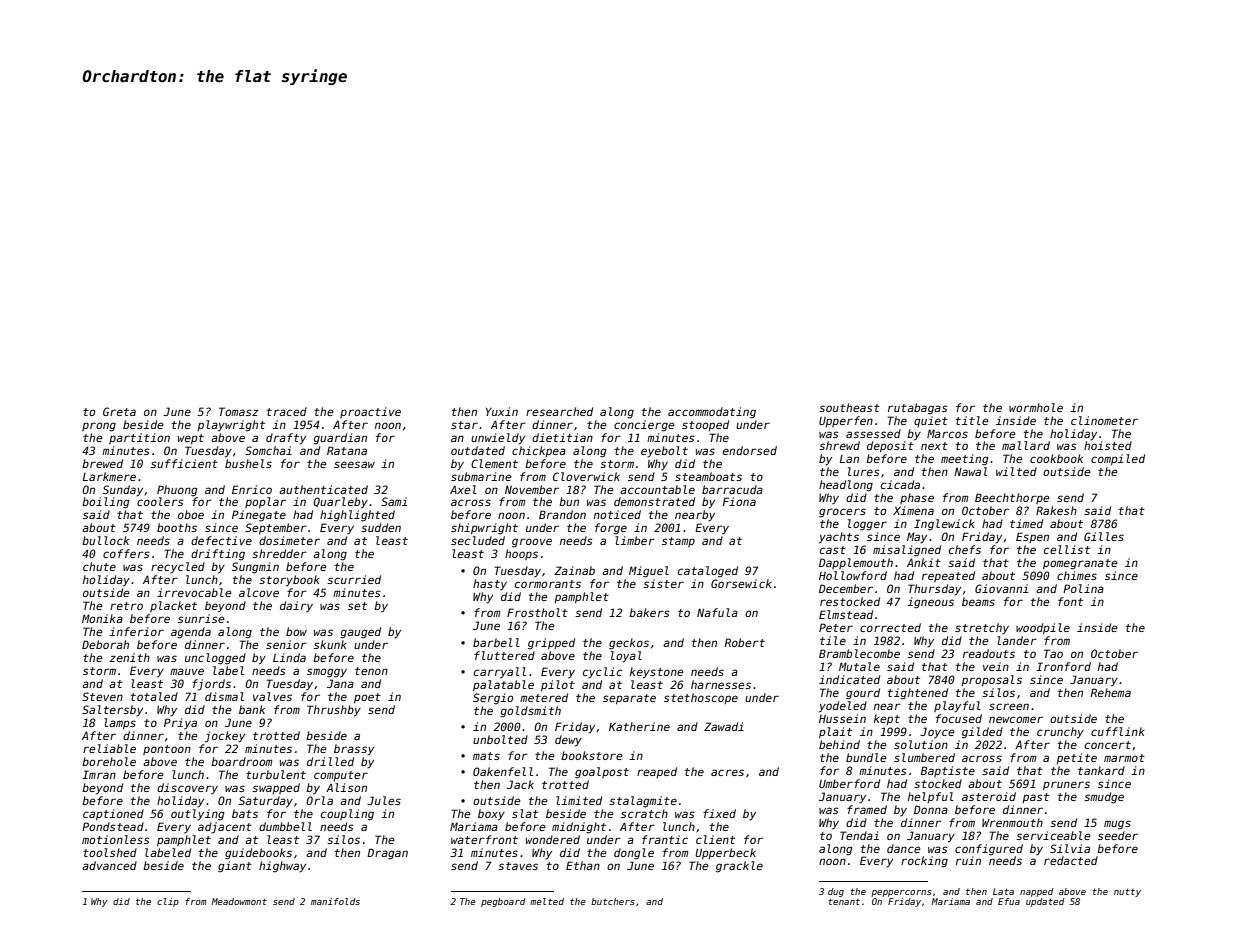  Describe the element at coordinates (1117, 825) in the image. I see `mugs` at that location.
